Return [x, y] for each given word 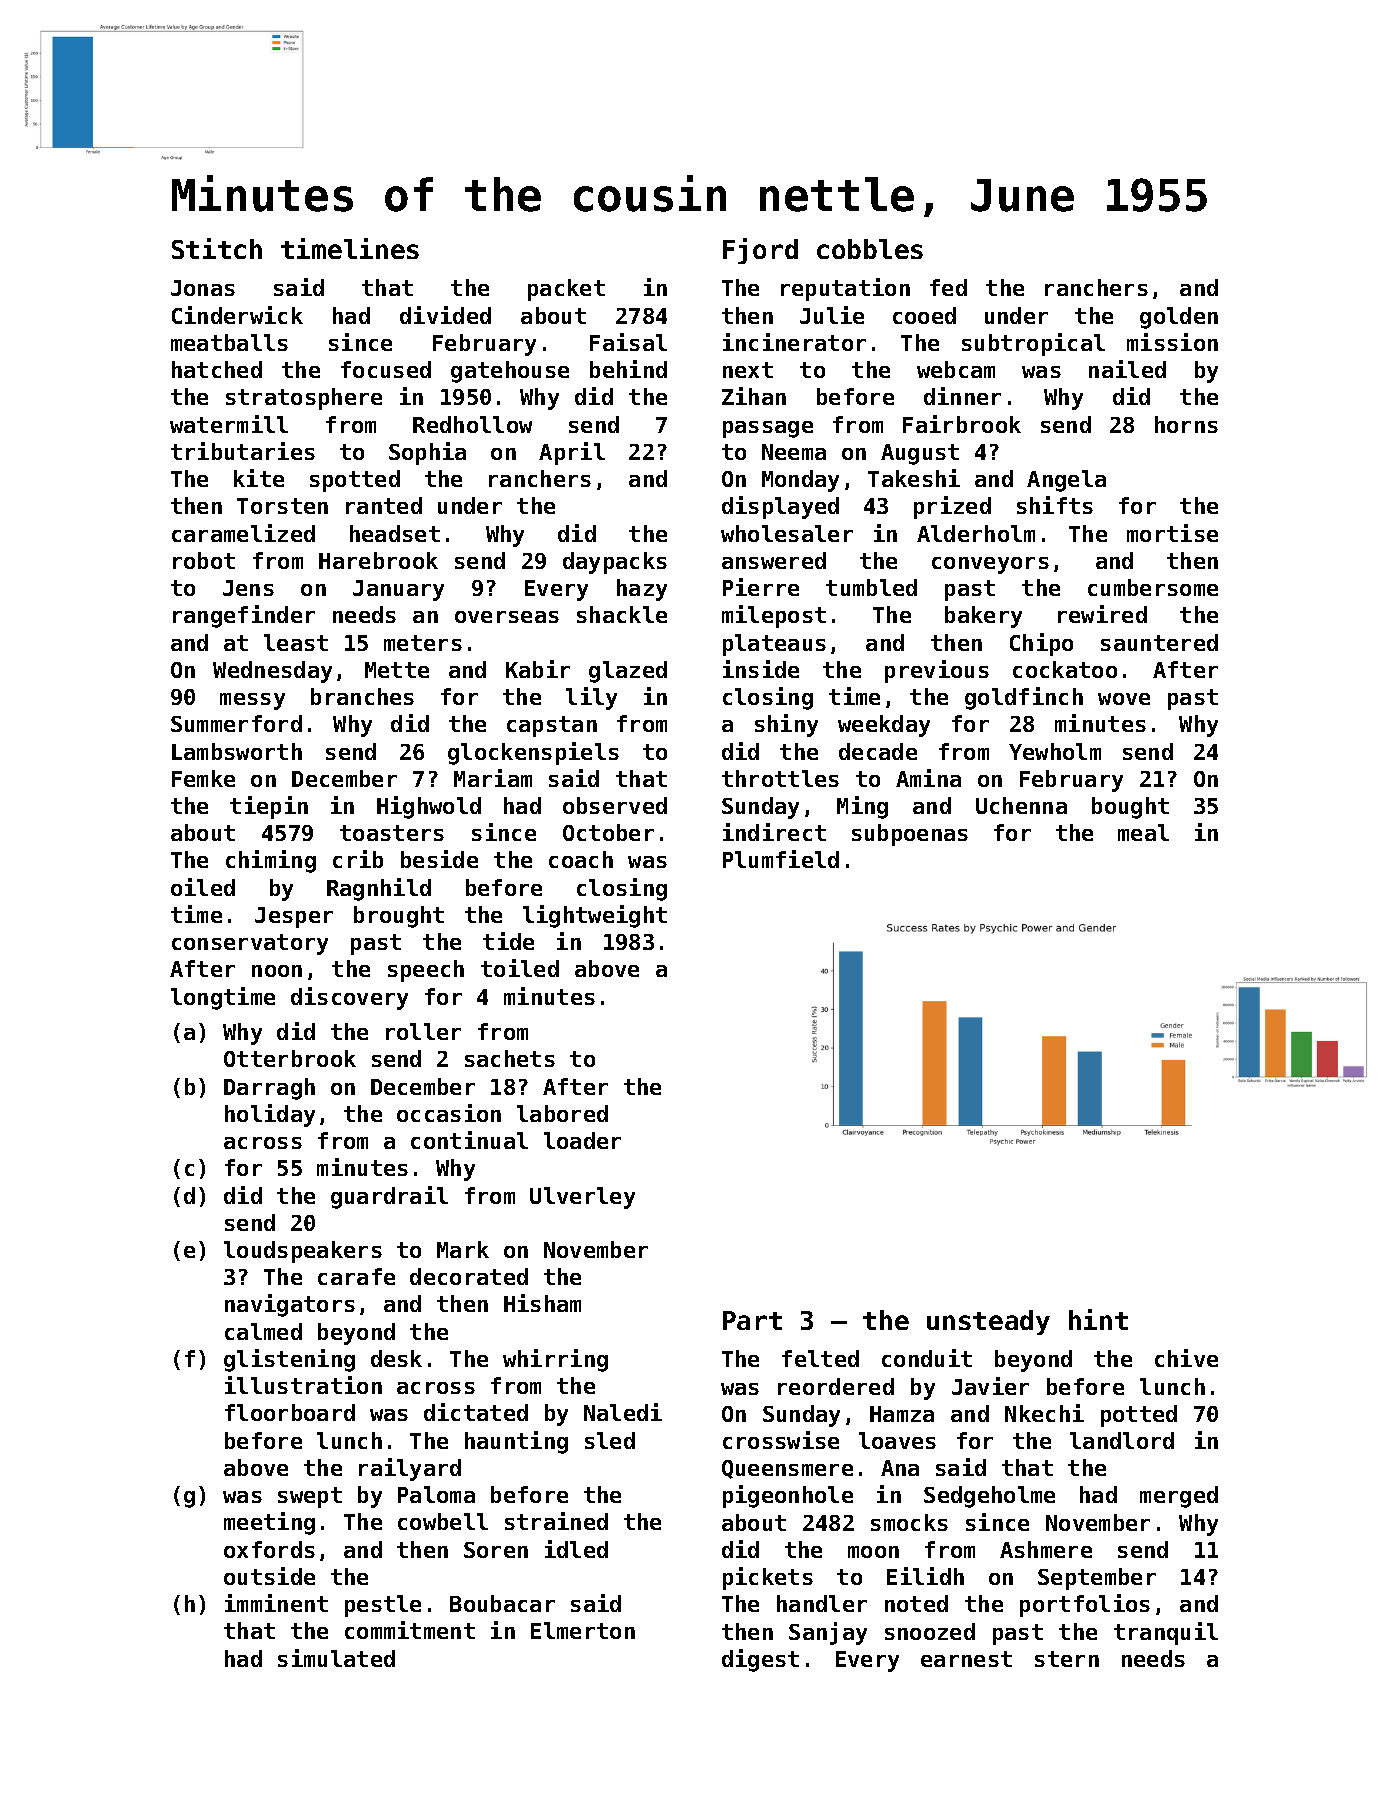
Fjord [760, 251]
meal [1143, 832]
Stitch [217, 248]
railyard [410, 1469]
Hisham [542, 1303]
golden [1179, 318]
